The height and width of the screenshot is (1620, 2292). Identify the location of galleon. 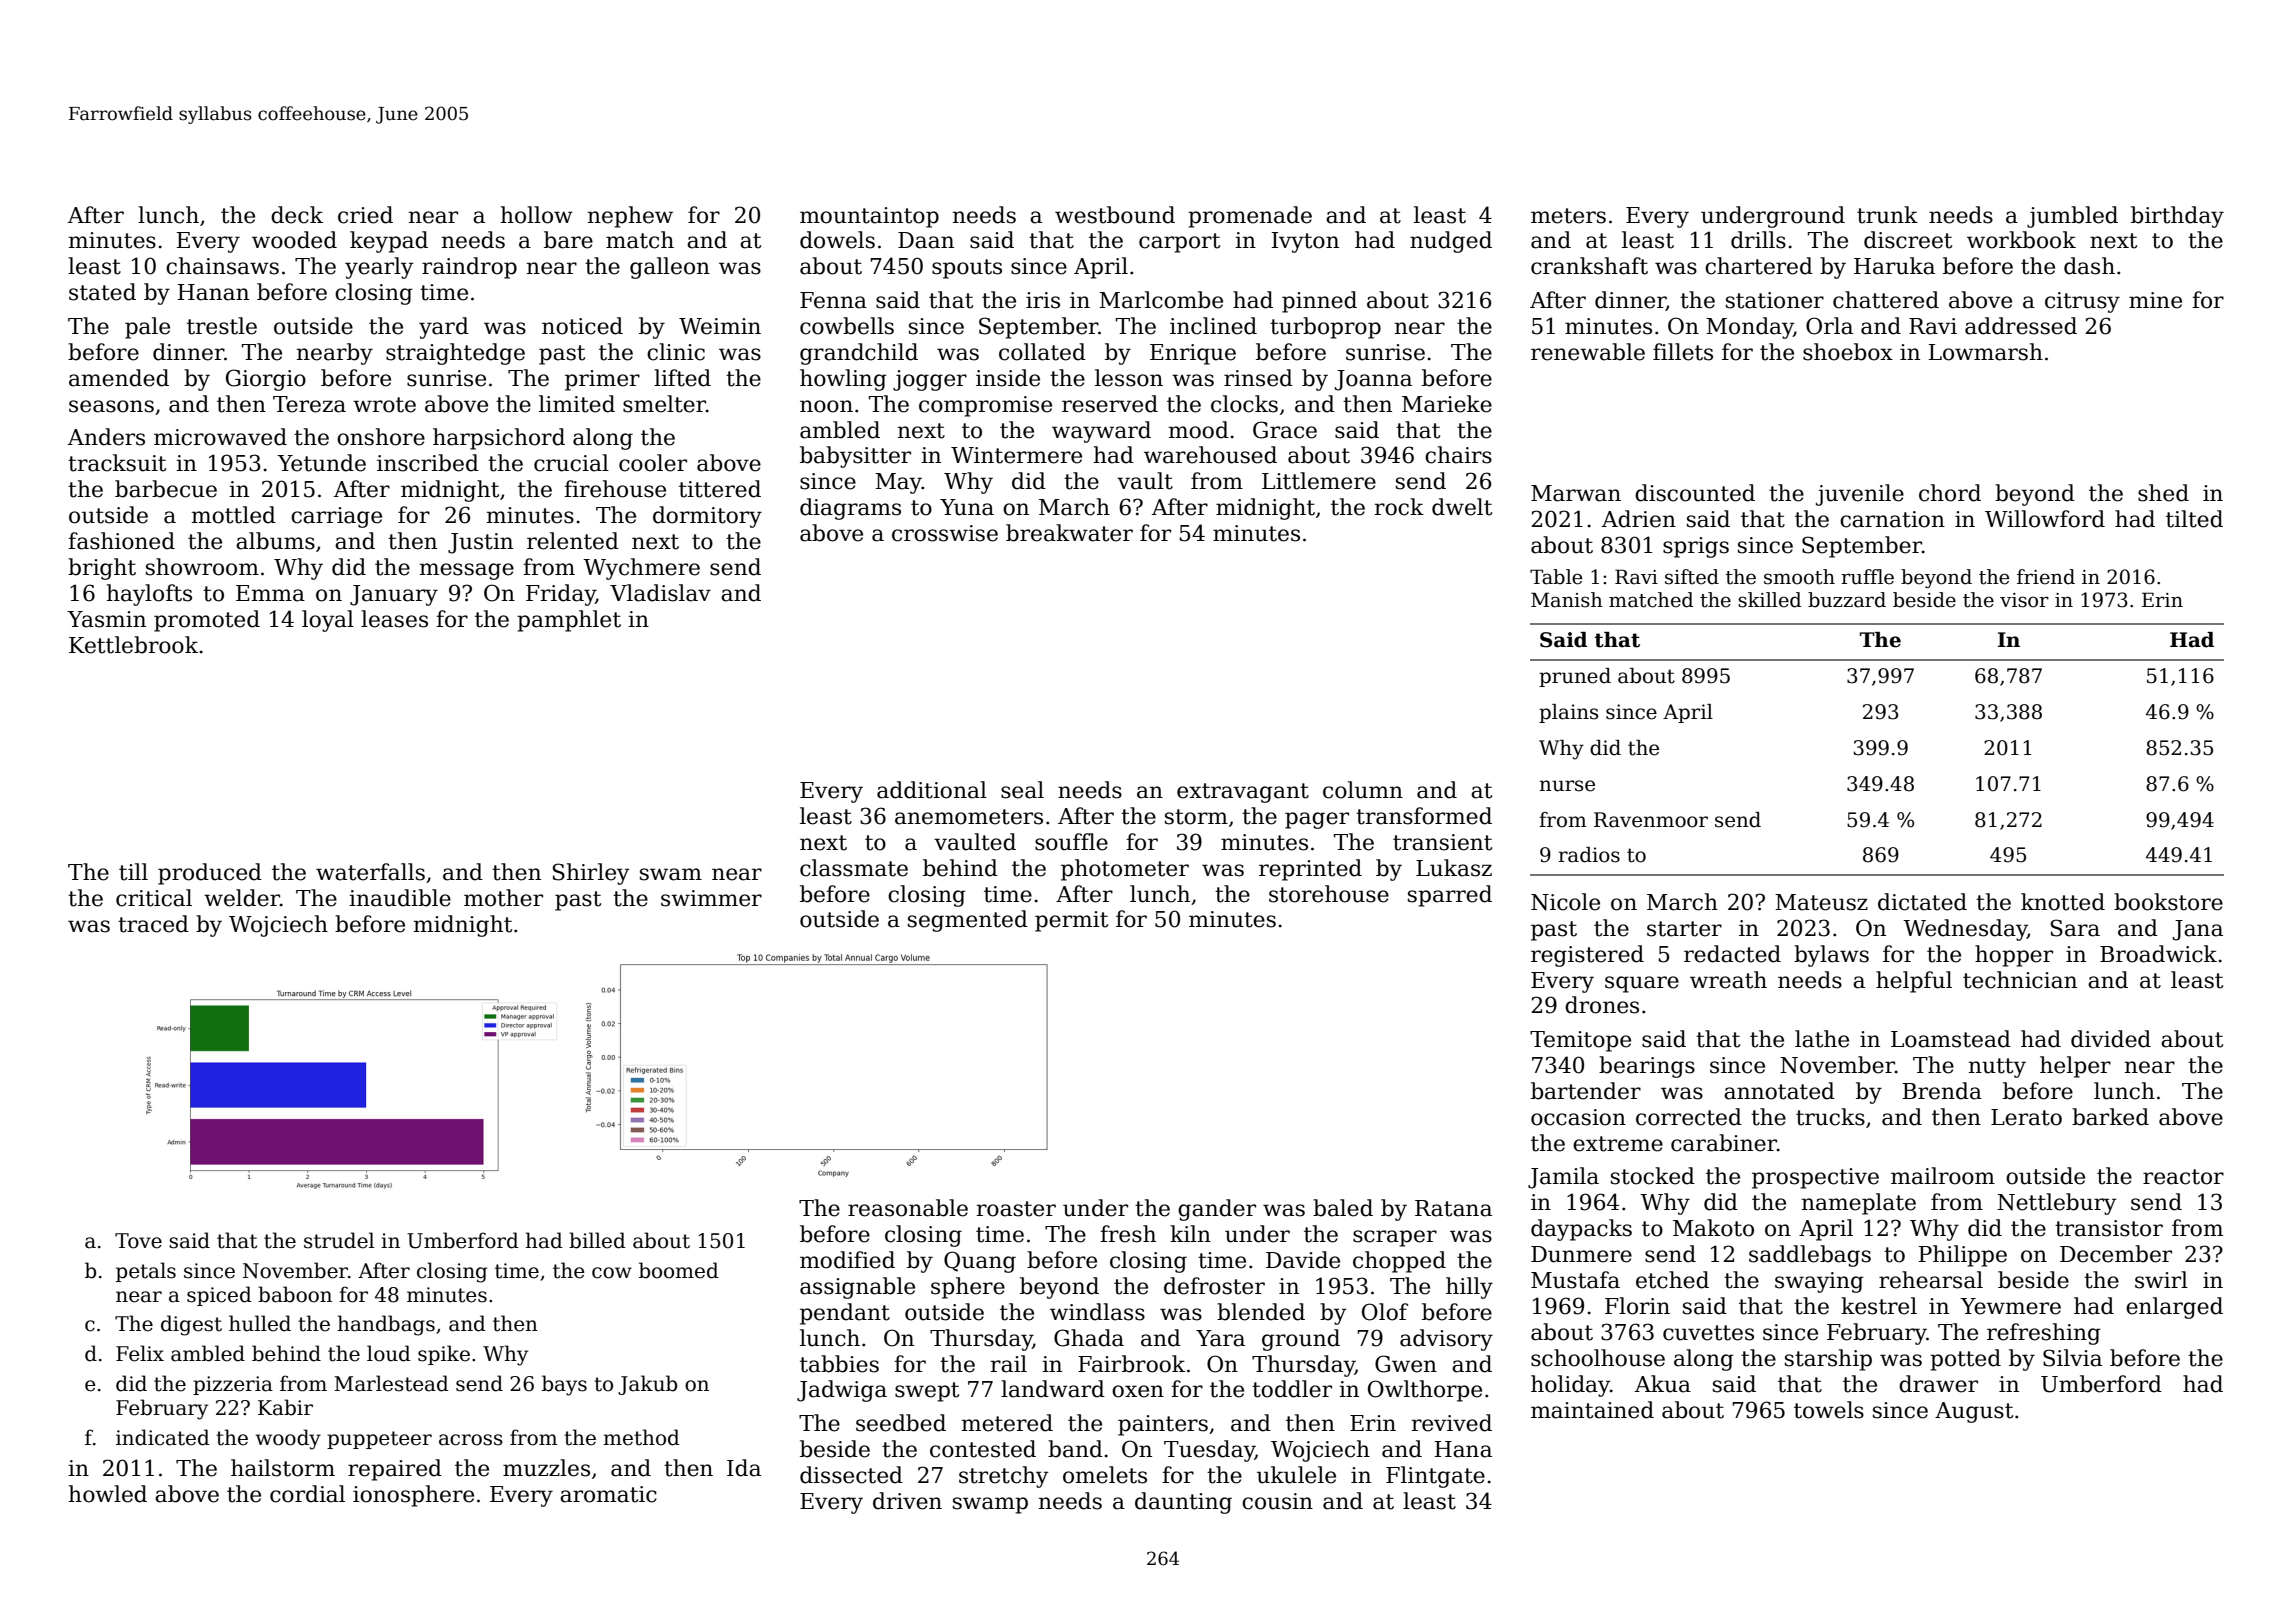
(670, 268).
